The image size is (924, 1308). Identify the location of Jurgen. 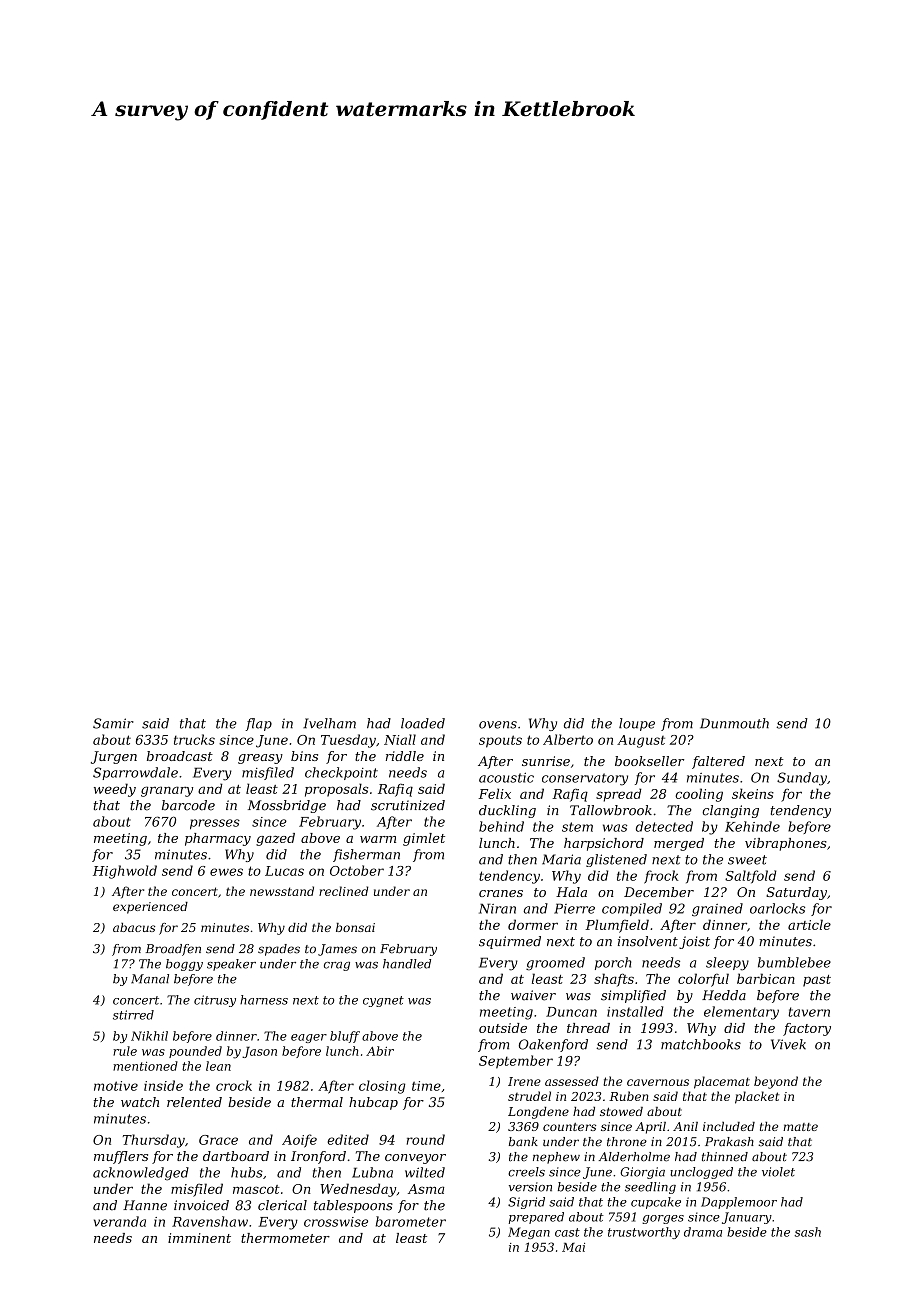
(114, 757).
